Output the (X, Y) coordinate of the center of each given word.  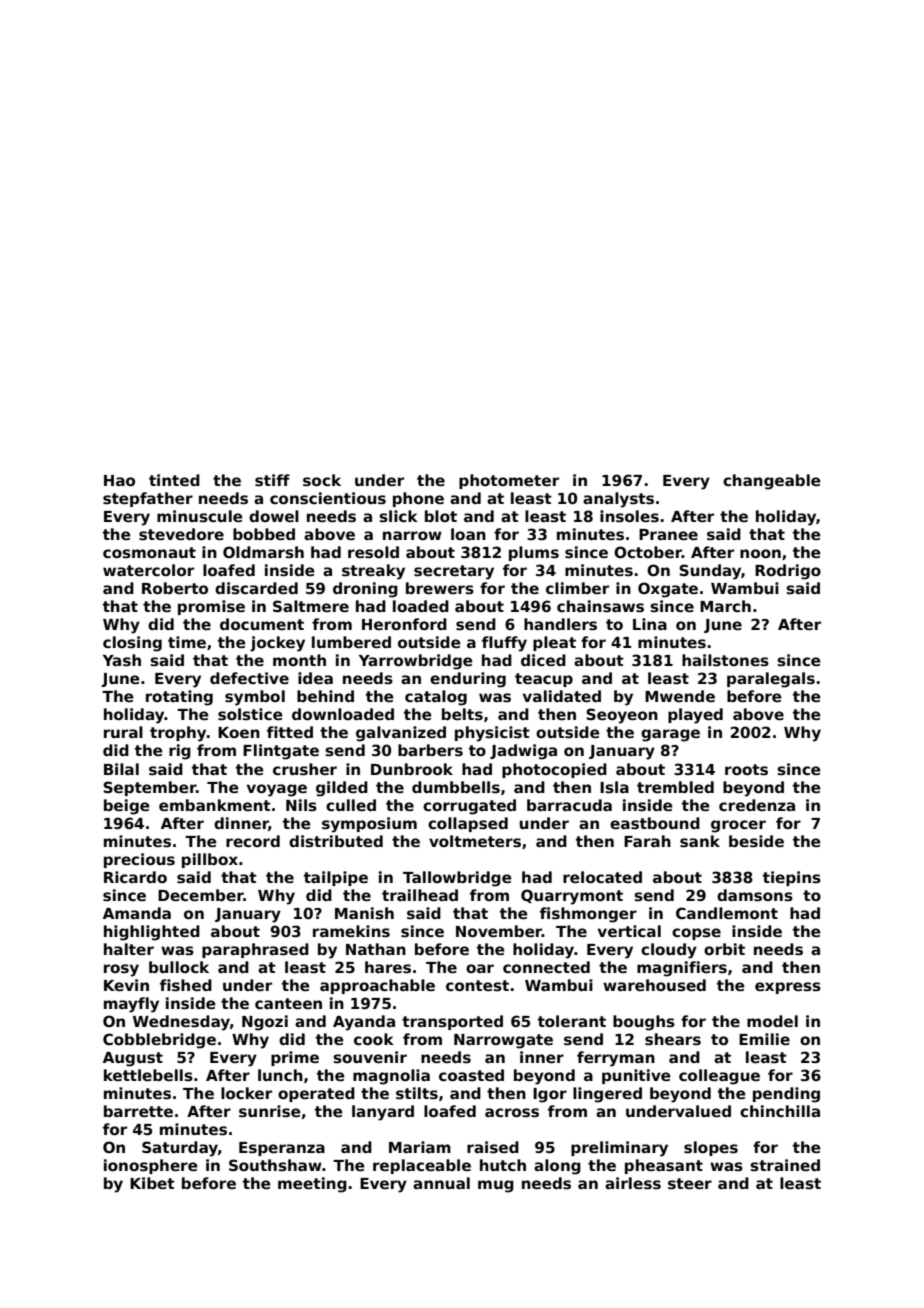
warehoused (654, 985)
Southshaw (275, 1165)
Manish (364, 913)
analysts (618, 500)
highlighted (152, 933)
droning (365, 590)
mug (496, 1186)
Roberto (175, 588)
